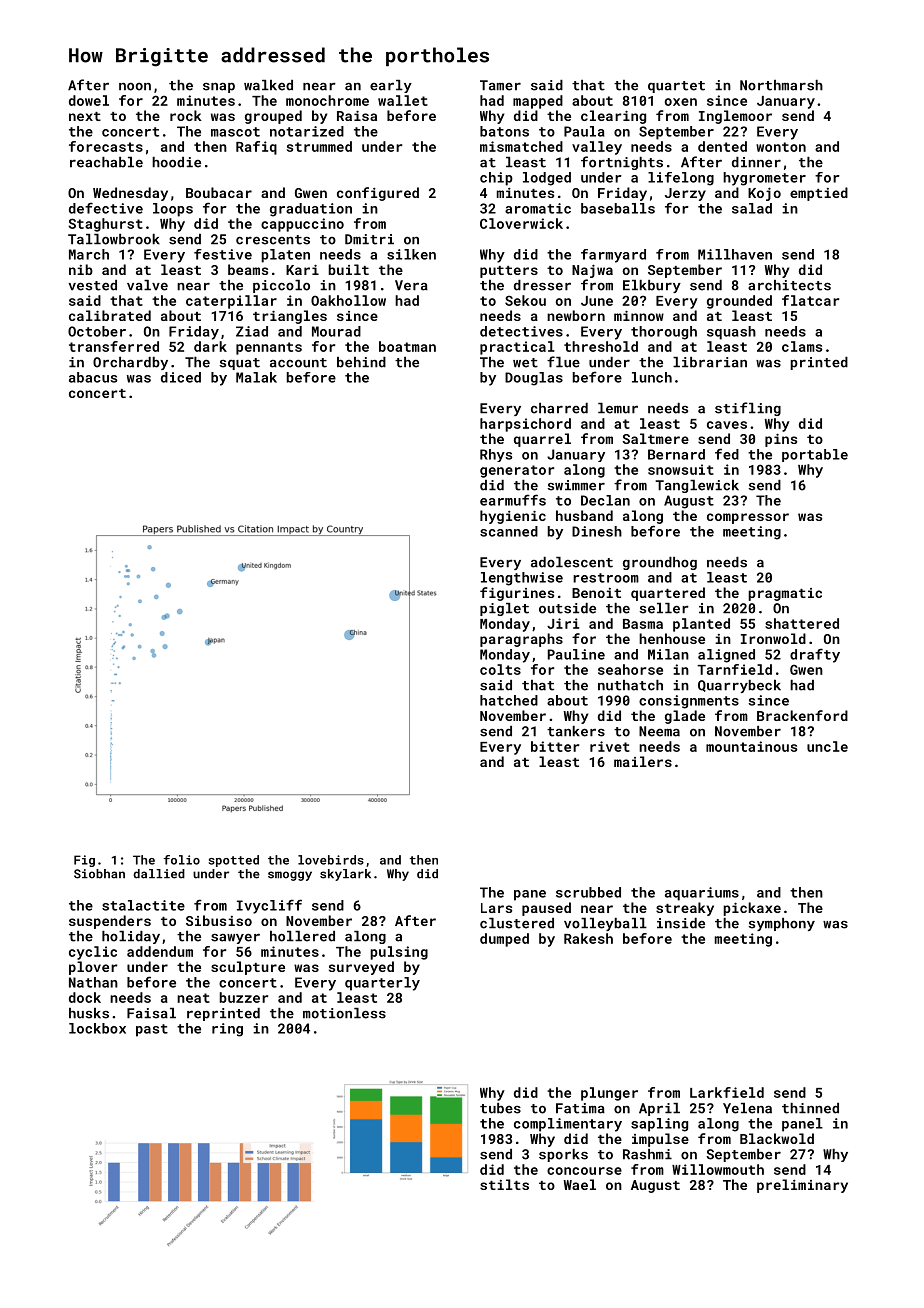  Describe the element at coordinates (781, 85) in the screenshot. I see `Northmarsh` at that location.
